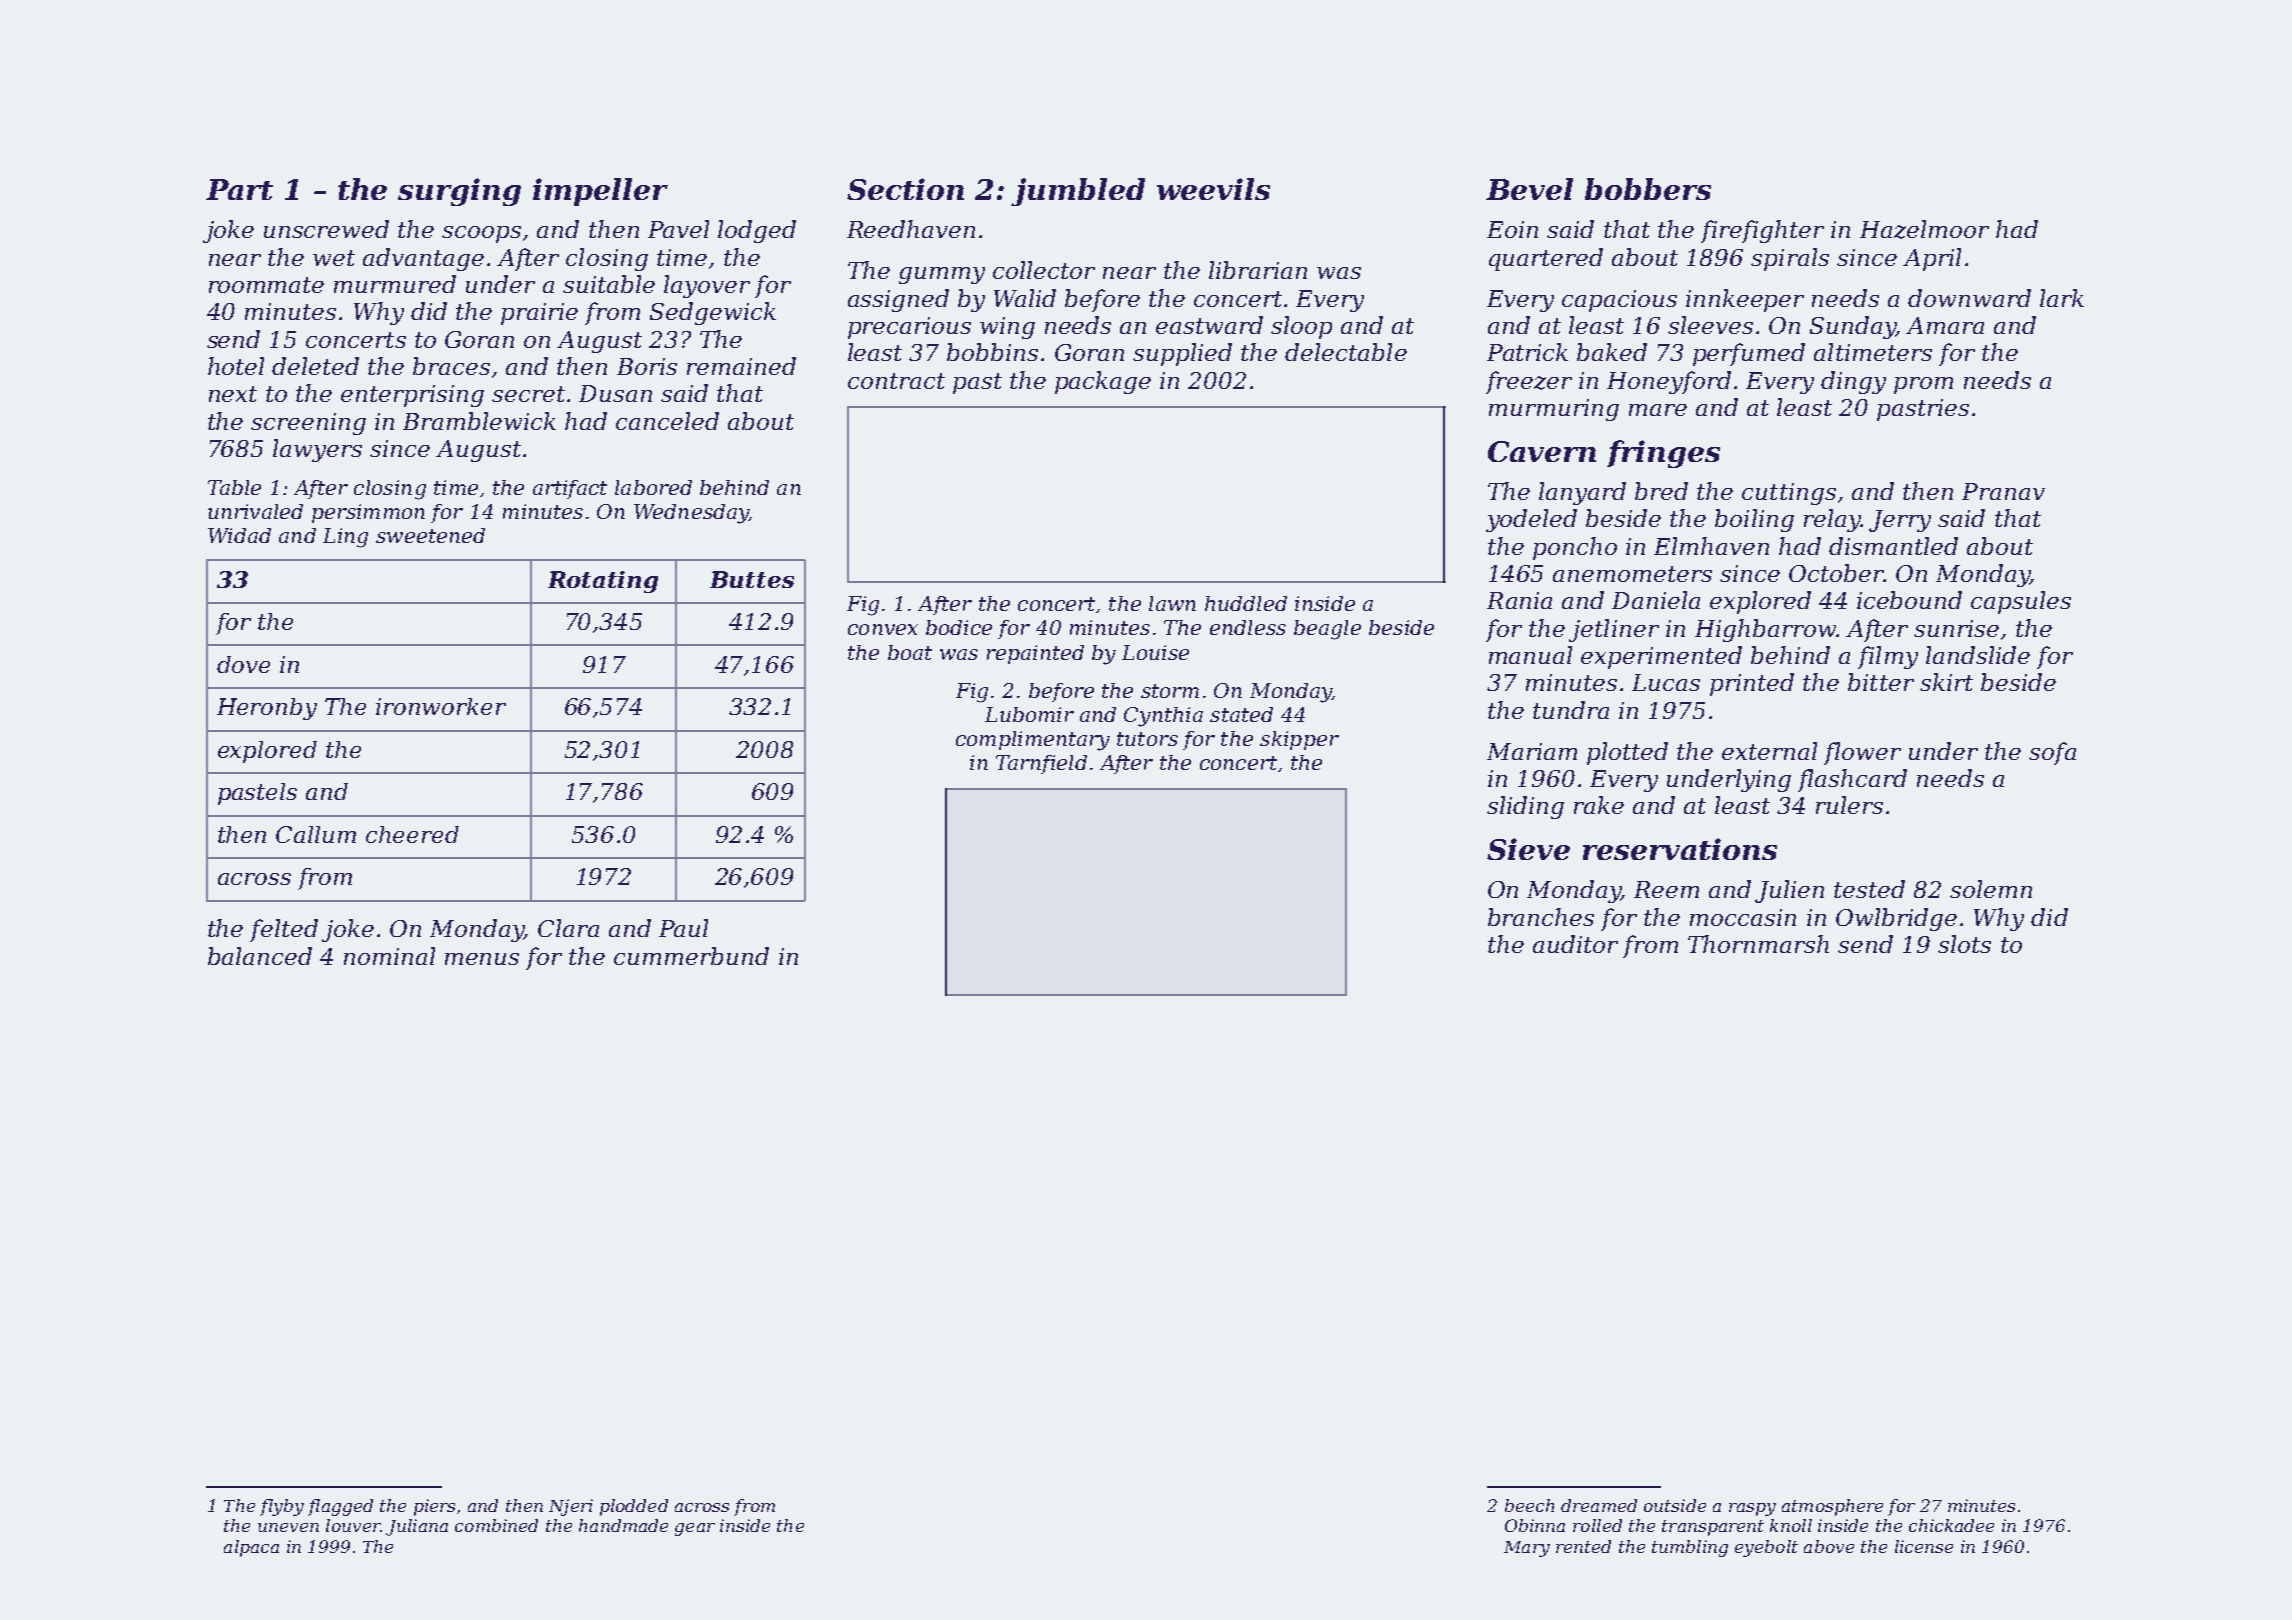 Image resolution: width=2292 pixels, height=1620 pixels. I want to click on bobbins, so click(992, 352).
